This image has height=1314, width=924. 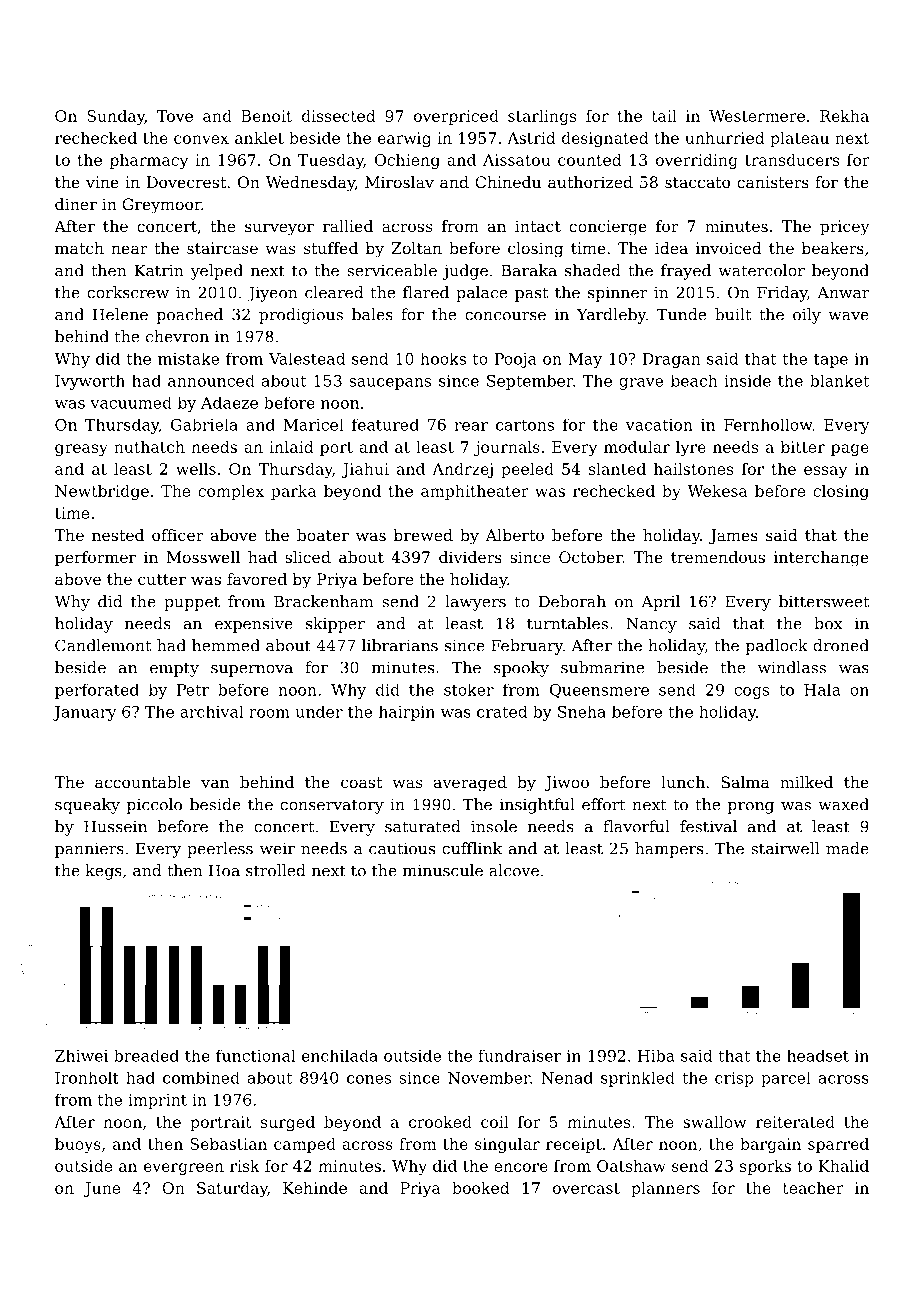 I want to click on starlings, so click(x=542, y=117).
